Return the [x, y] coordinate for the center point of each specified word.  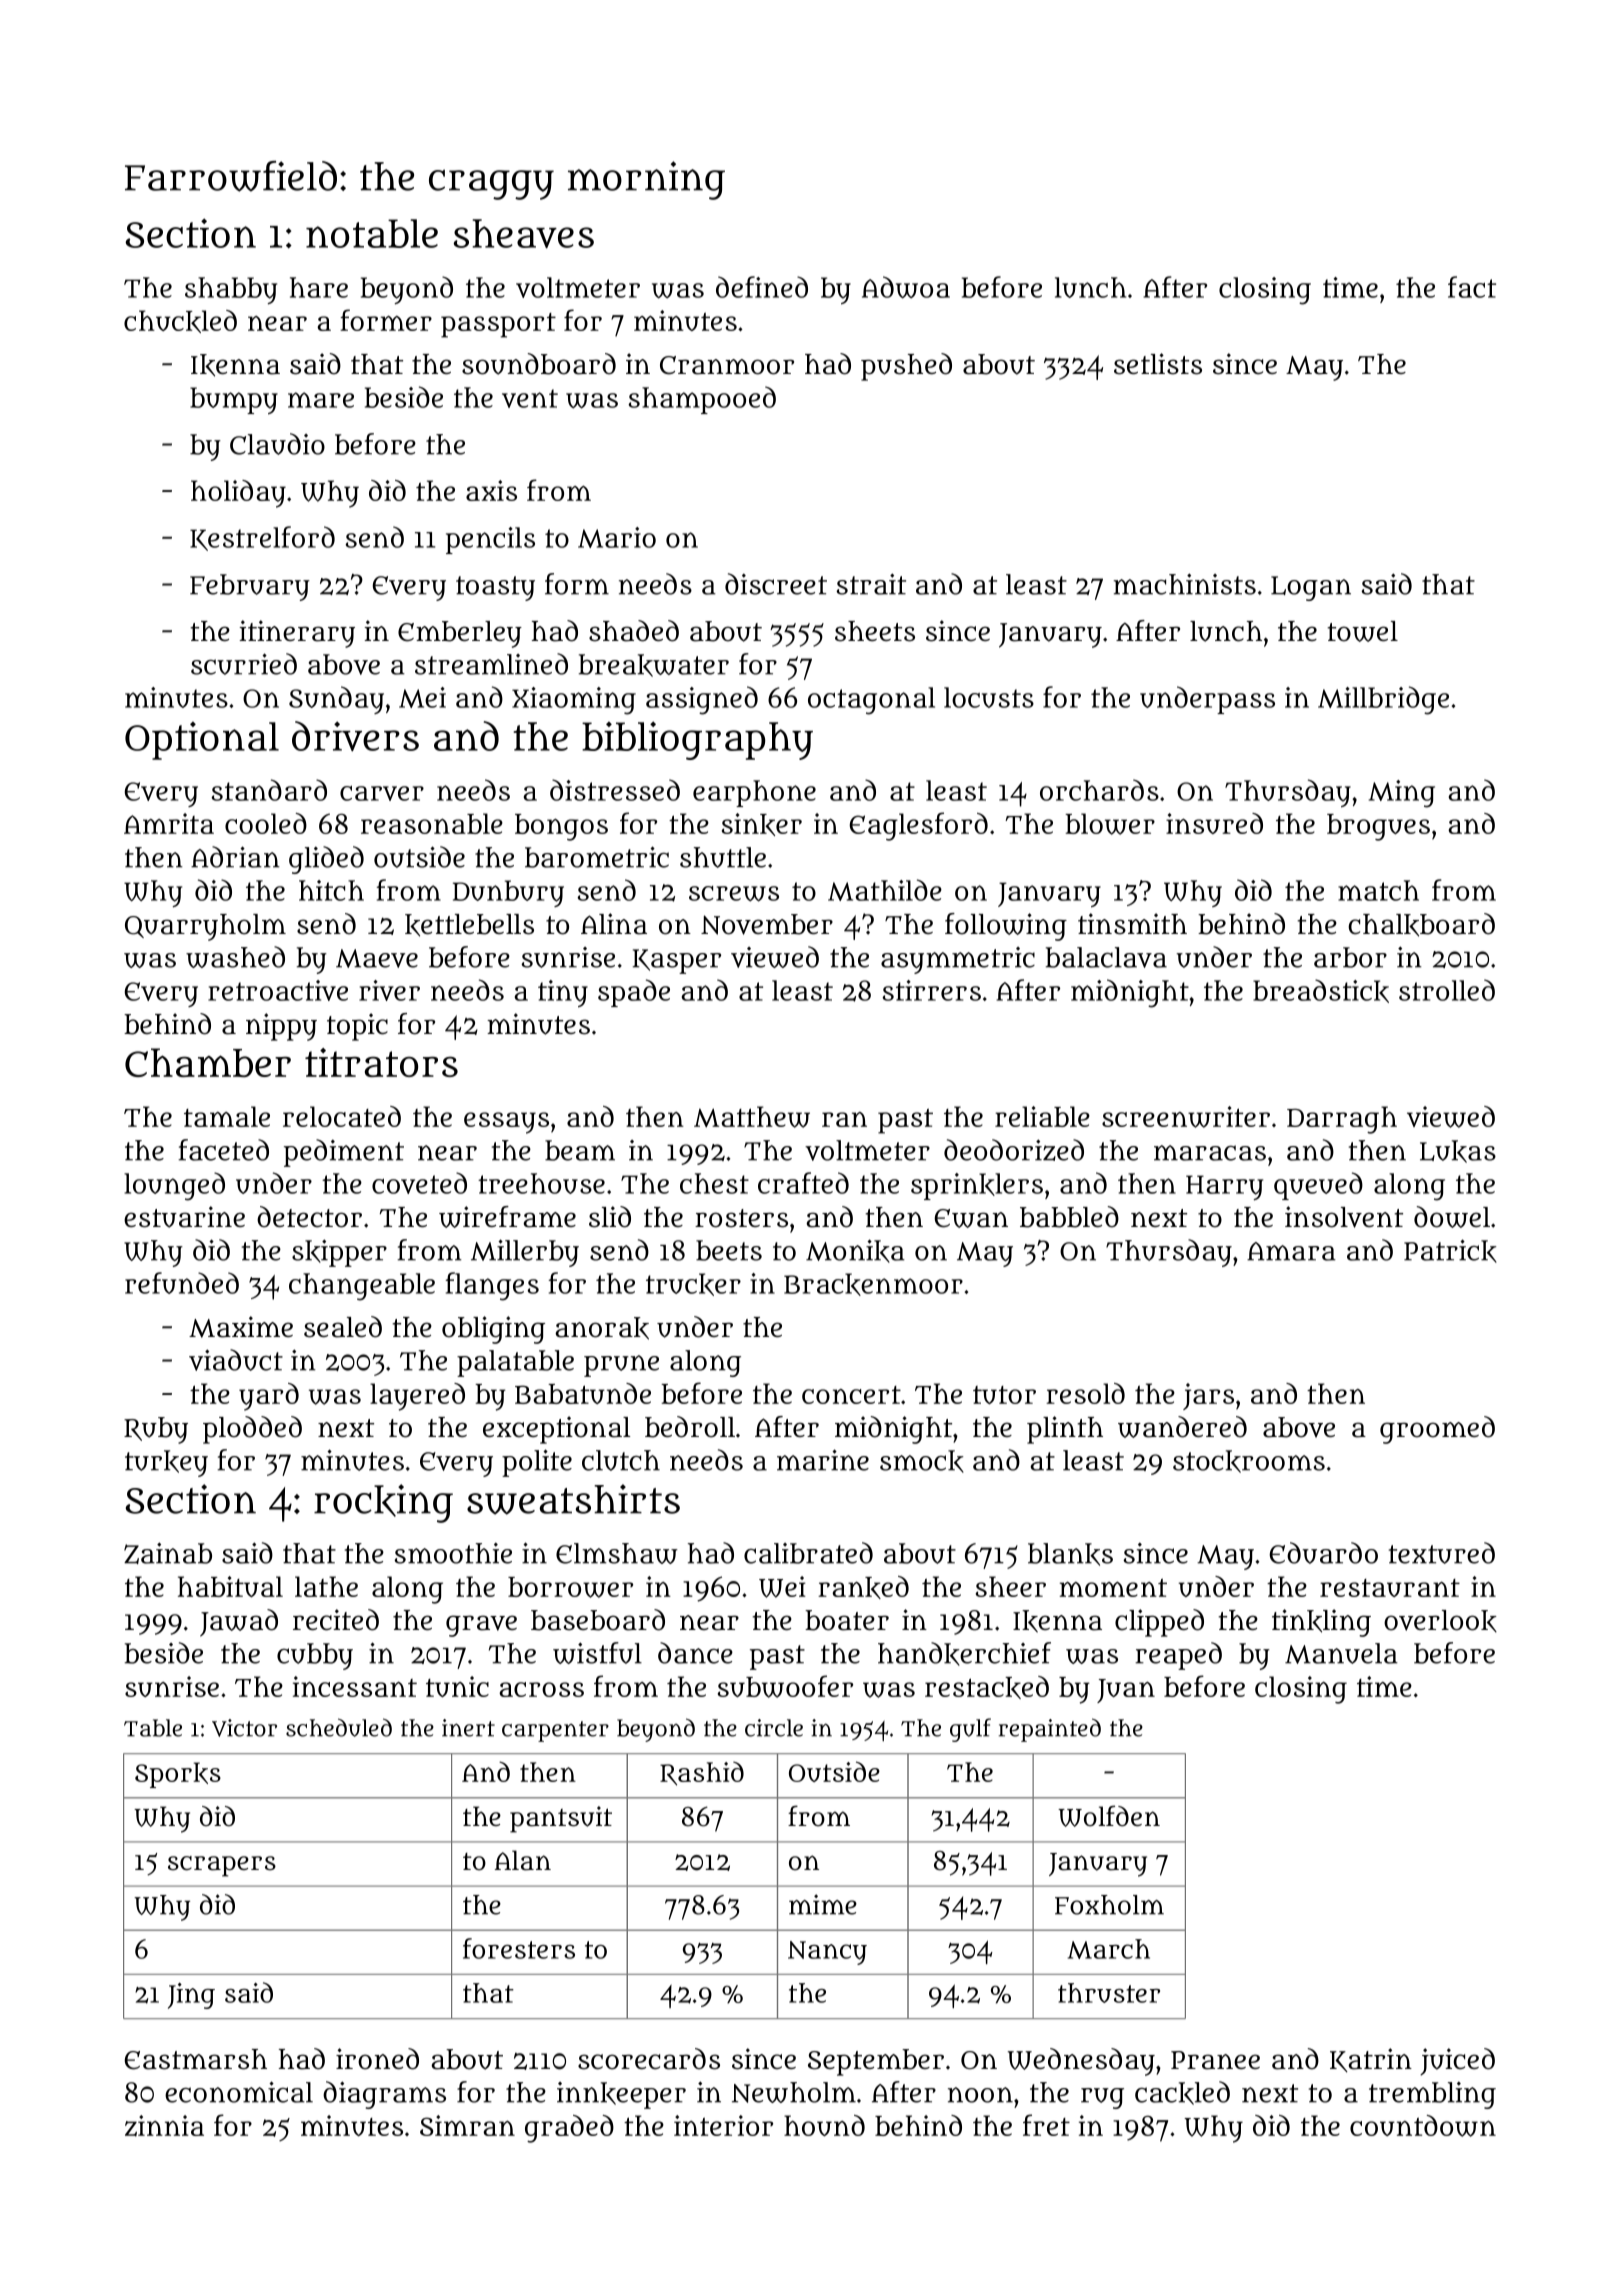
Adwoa [906, 287]
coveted [419, 1183]
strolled [1447, 990]
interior [723, 2125]
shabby [231, 290]
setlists [1158, 364]
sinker [762, 824]
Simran [467, 2125]
